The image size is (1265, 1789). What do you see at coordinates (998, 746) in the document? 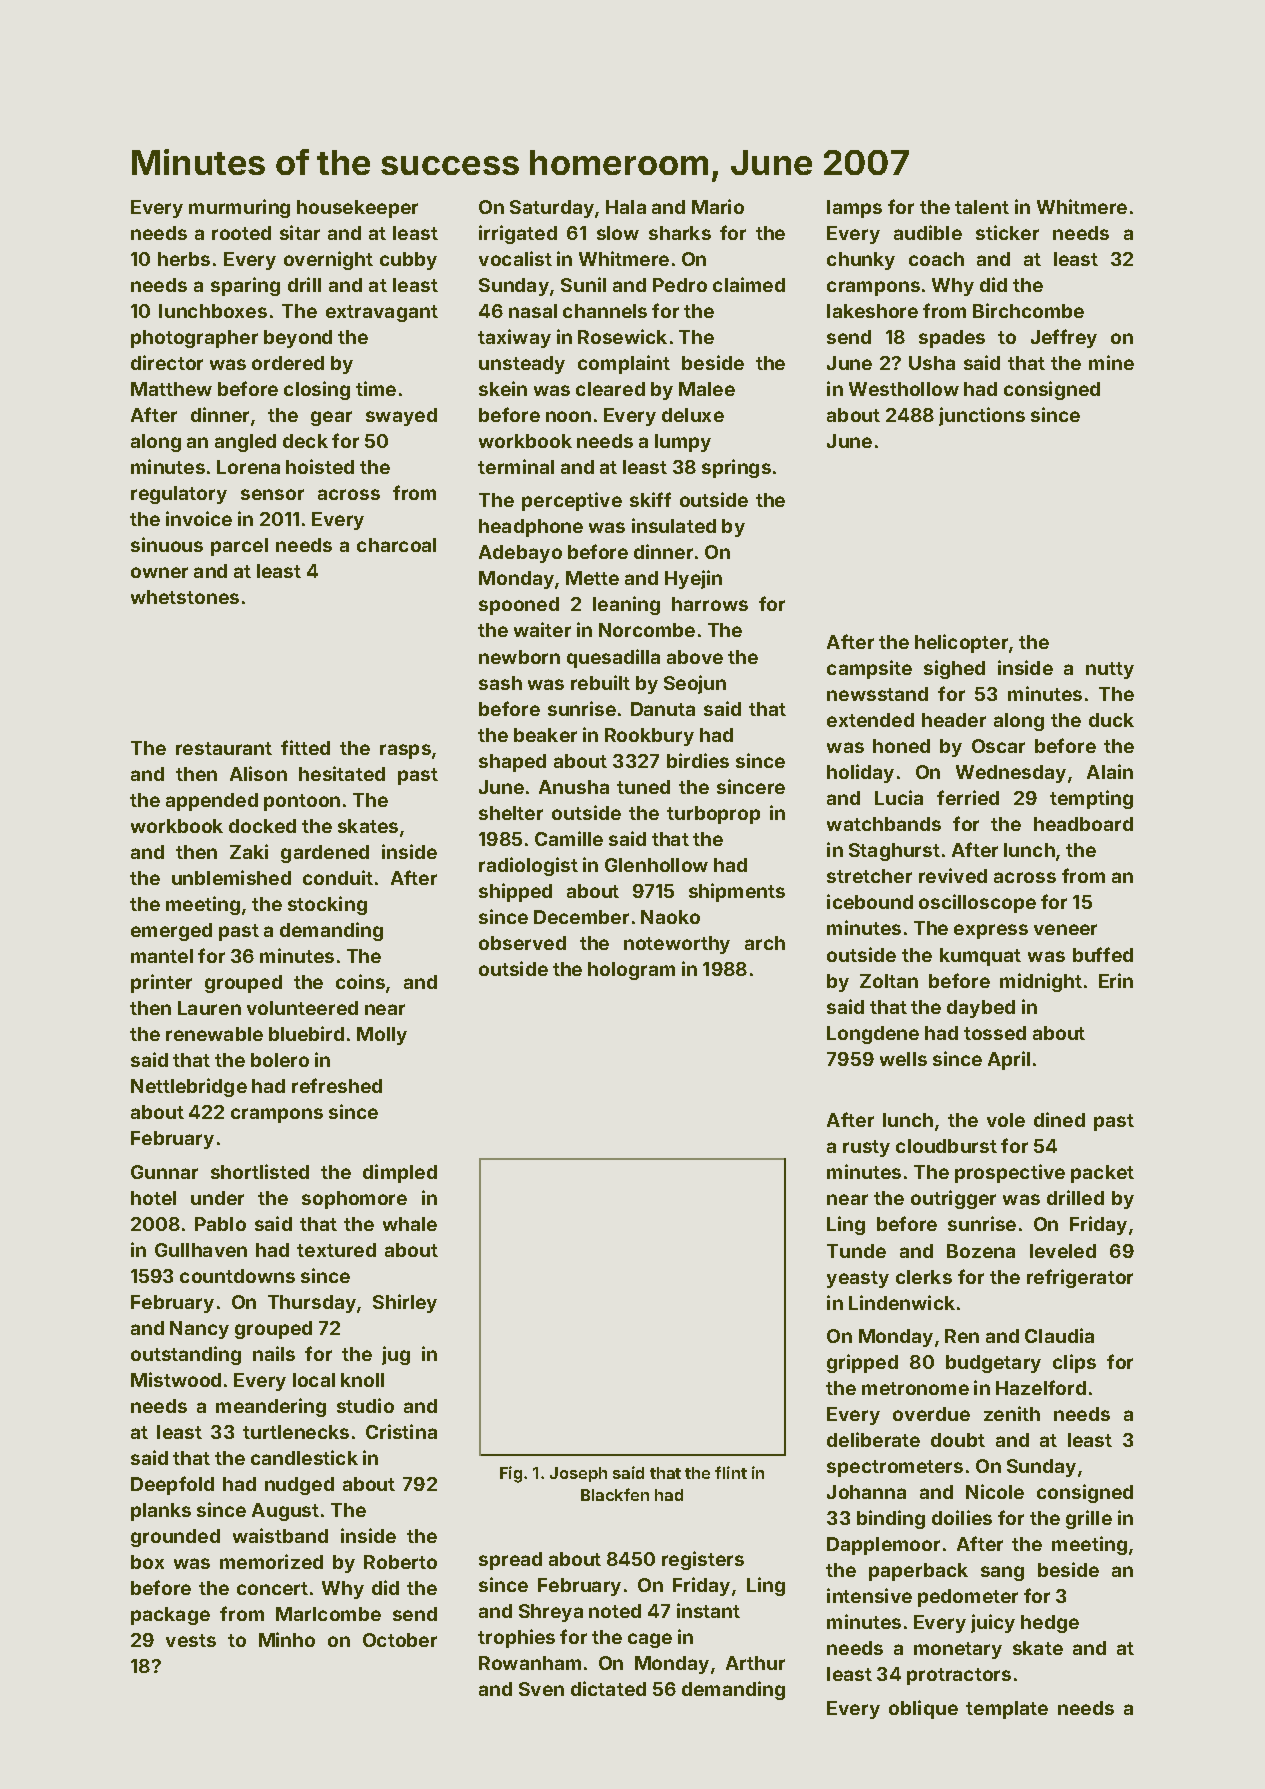
I see `Oscar` at bounding box center [998, 746].
